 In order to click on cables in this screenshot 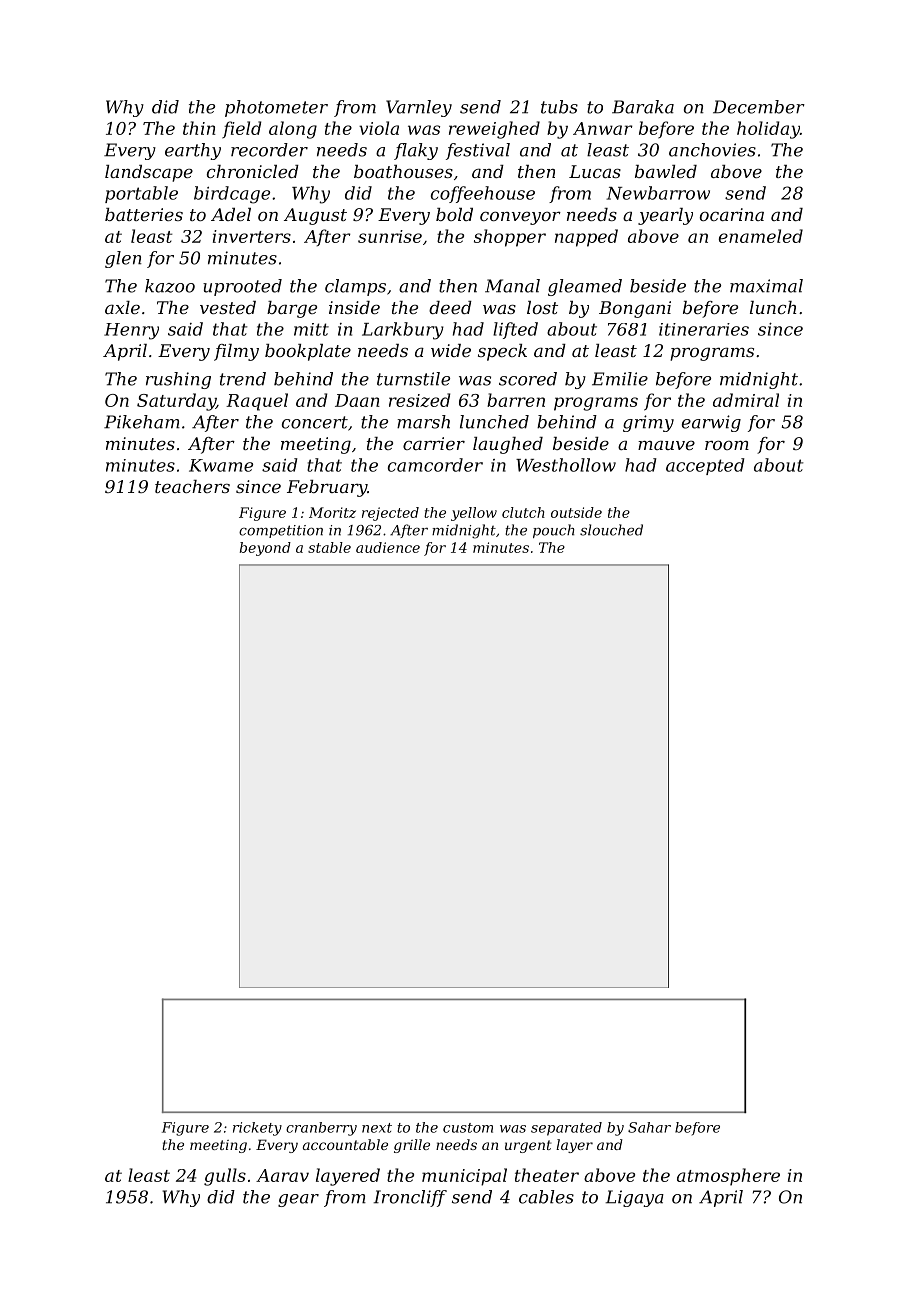, I will do `click(546, 1197)`.
